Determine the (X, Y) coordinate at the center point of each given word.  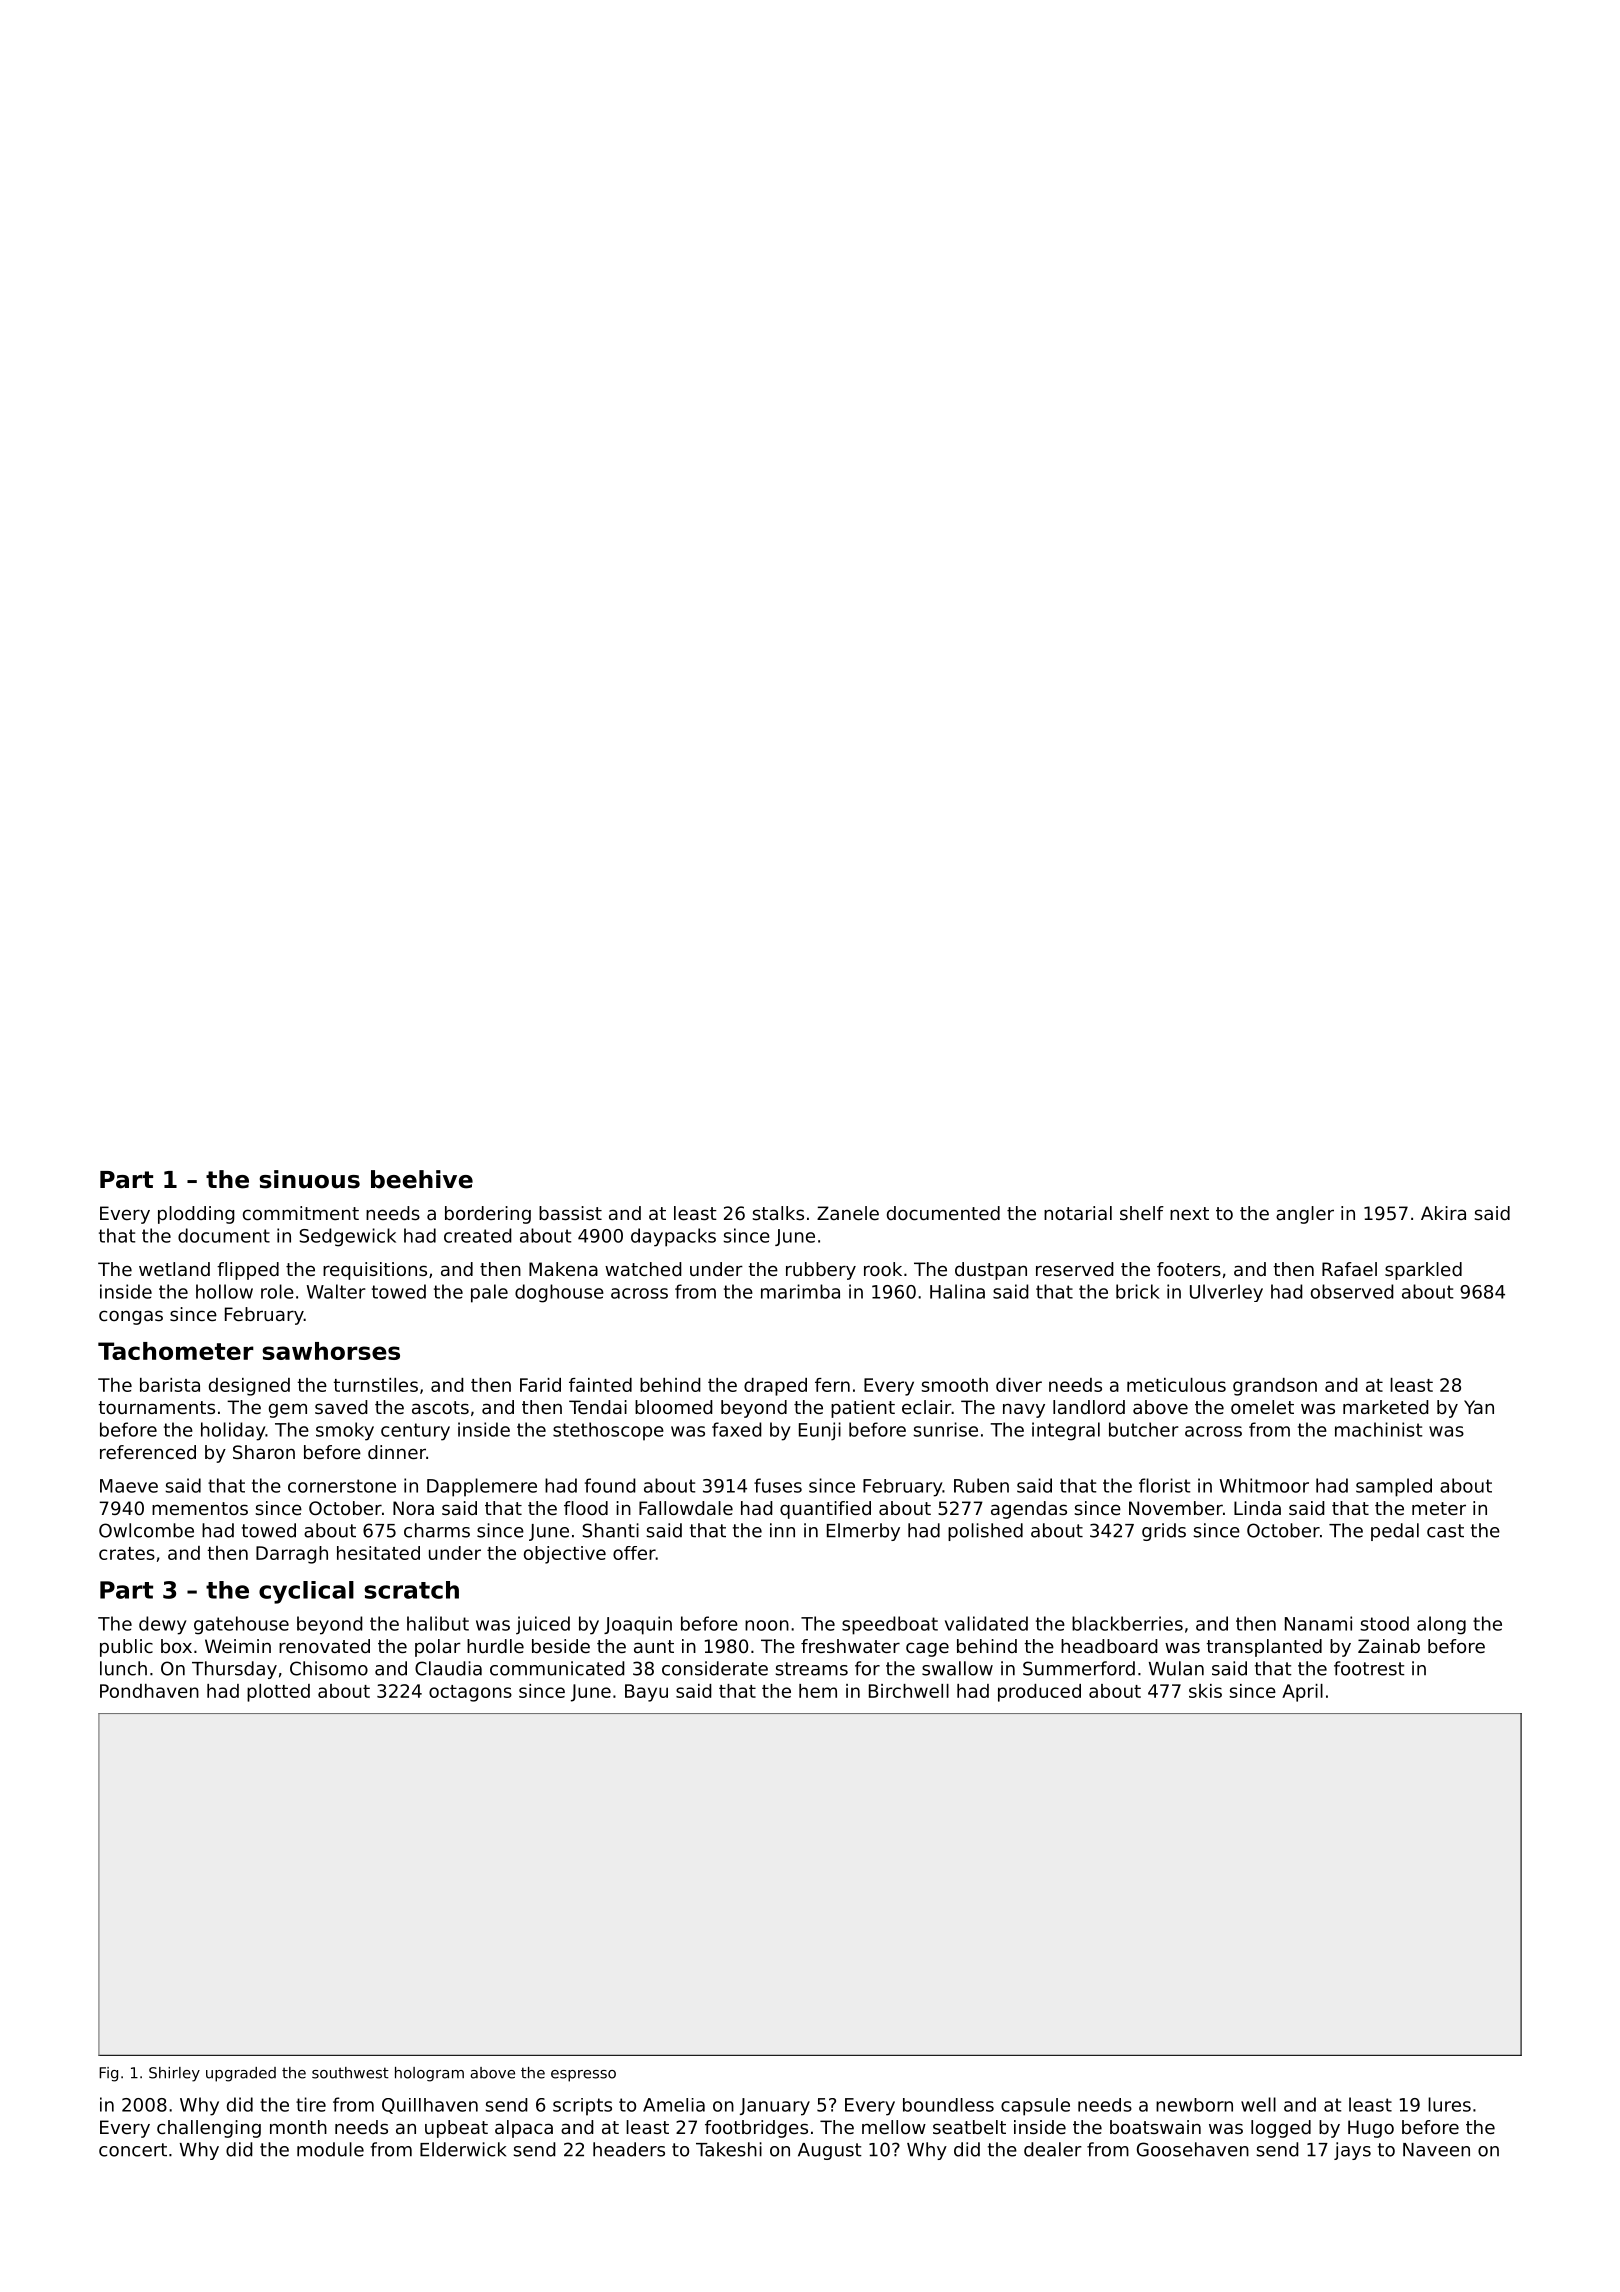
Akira (1443, 1213)
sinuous (310, 1179)
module (330, 2149)
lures (1449, 2104)
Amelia (674, 2105)
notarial (1078, 1213)
